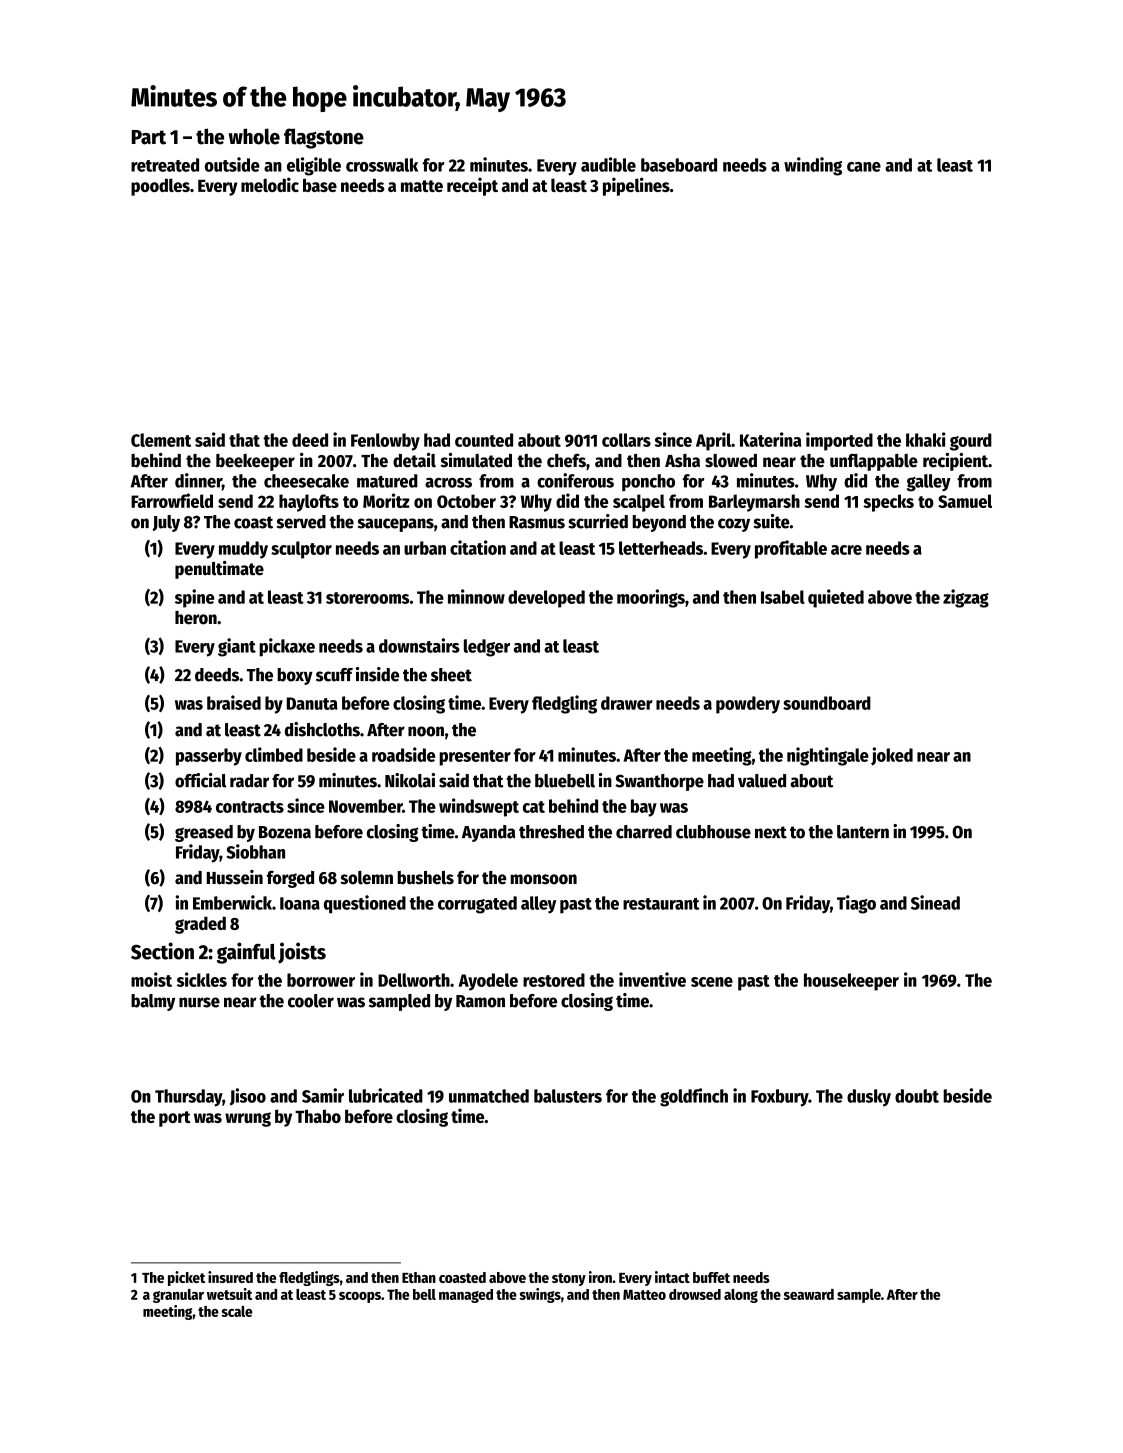  Describe the element at coordinates (554, 980) in the screenshot. I see `restored` at that location.
